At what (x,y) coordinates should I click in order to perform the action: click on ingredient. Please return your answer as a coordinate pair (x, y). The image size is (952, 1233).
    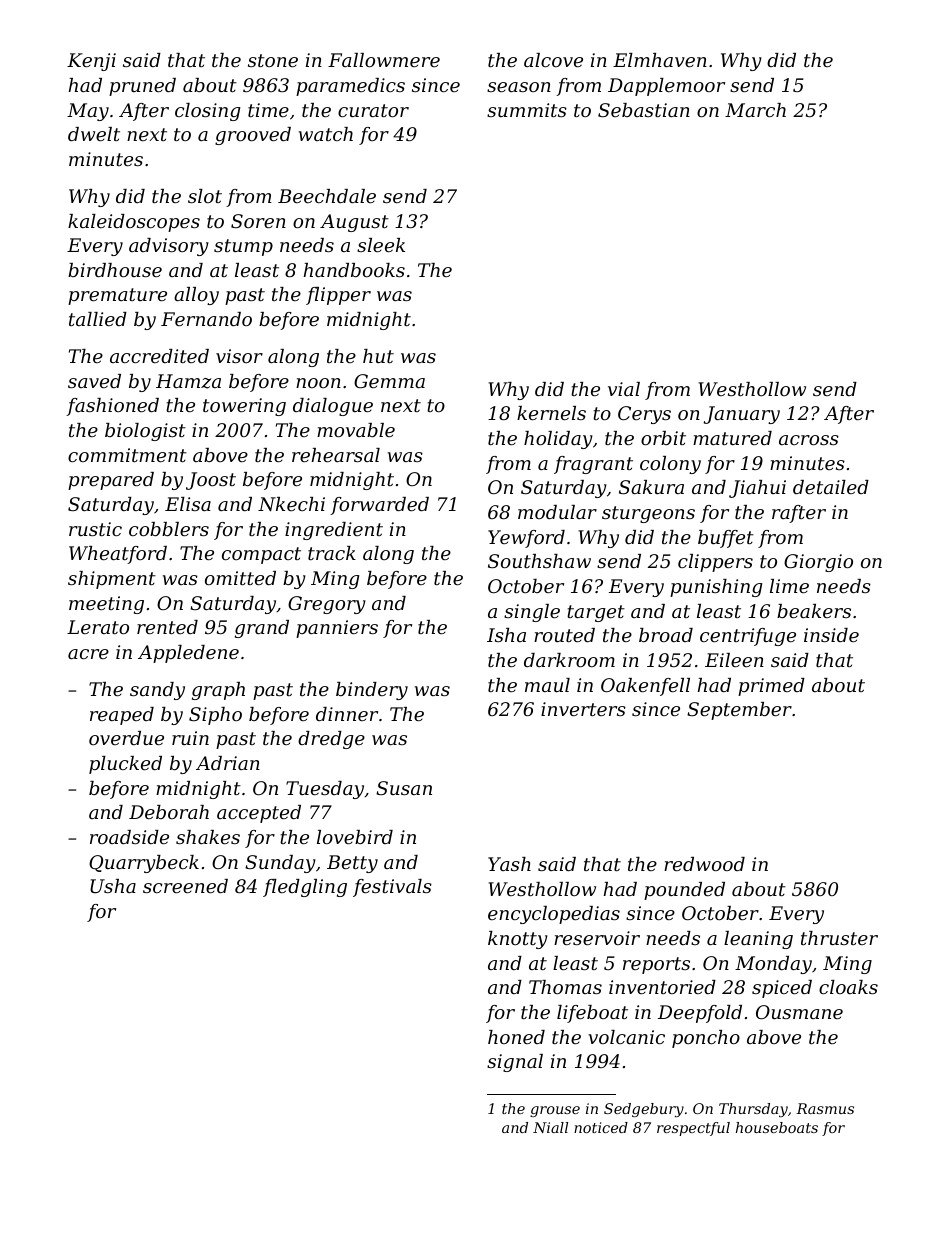
    Looking at the image, I should click on (334, 531).
